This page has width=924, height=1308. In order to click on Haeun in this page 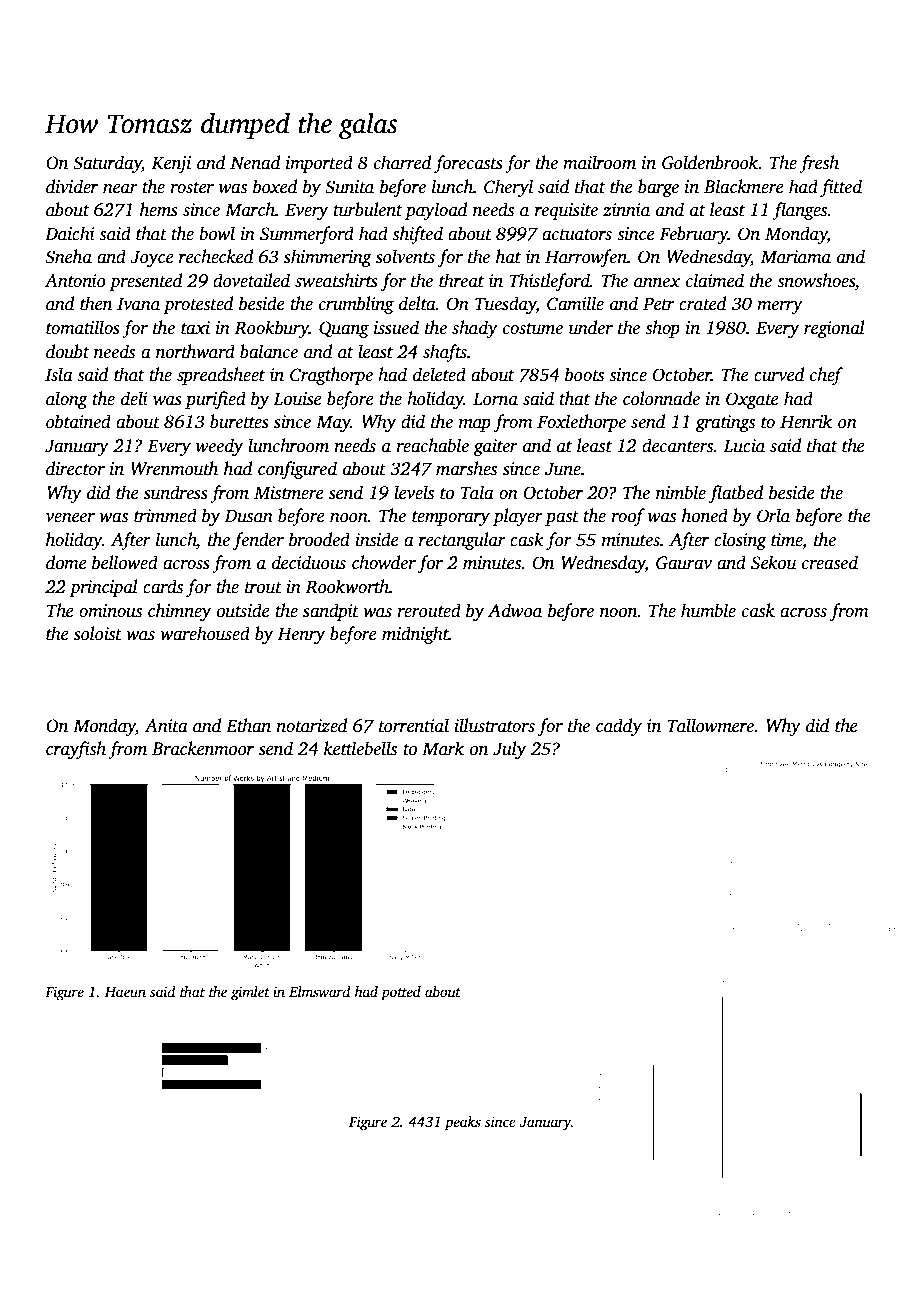, I will do `click(125, 992)`.
